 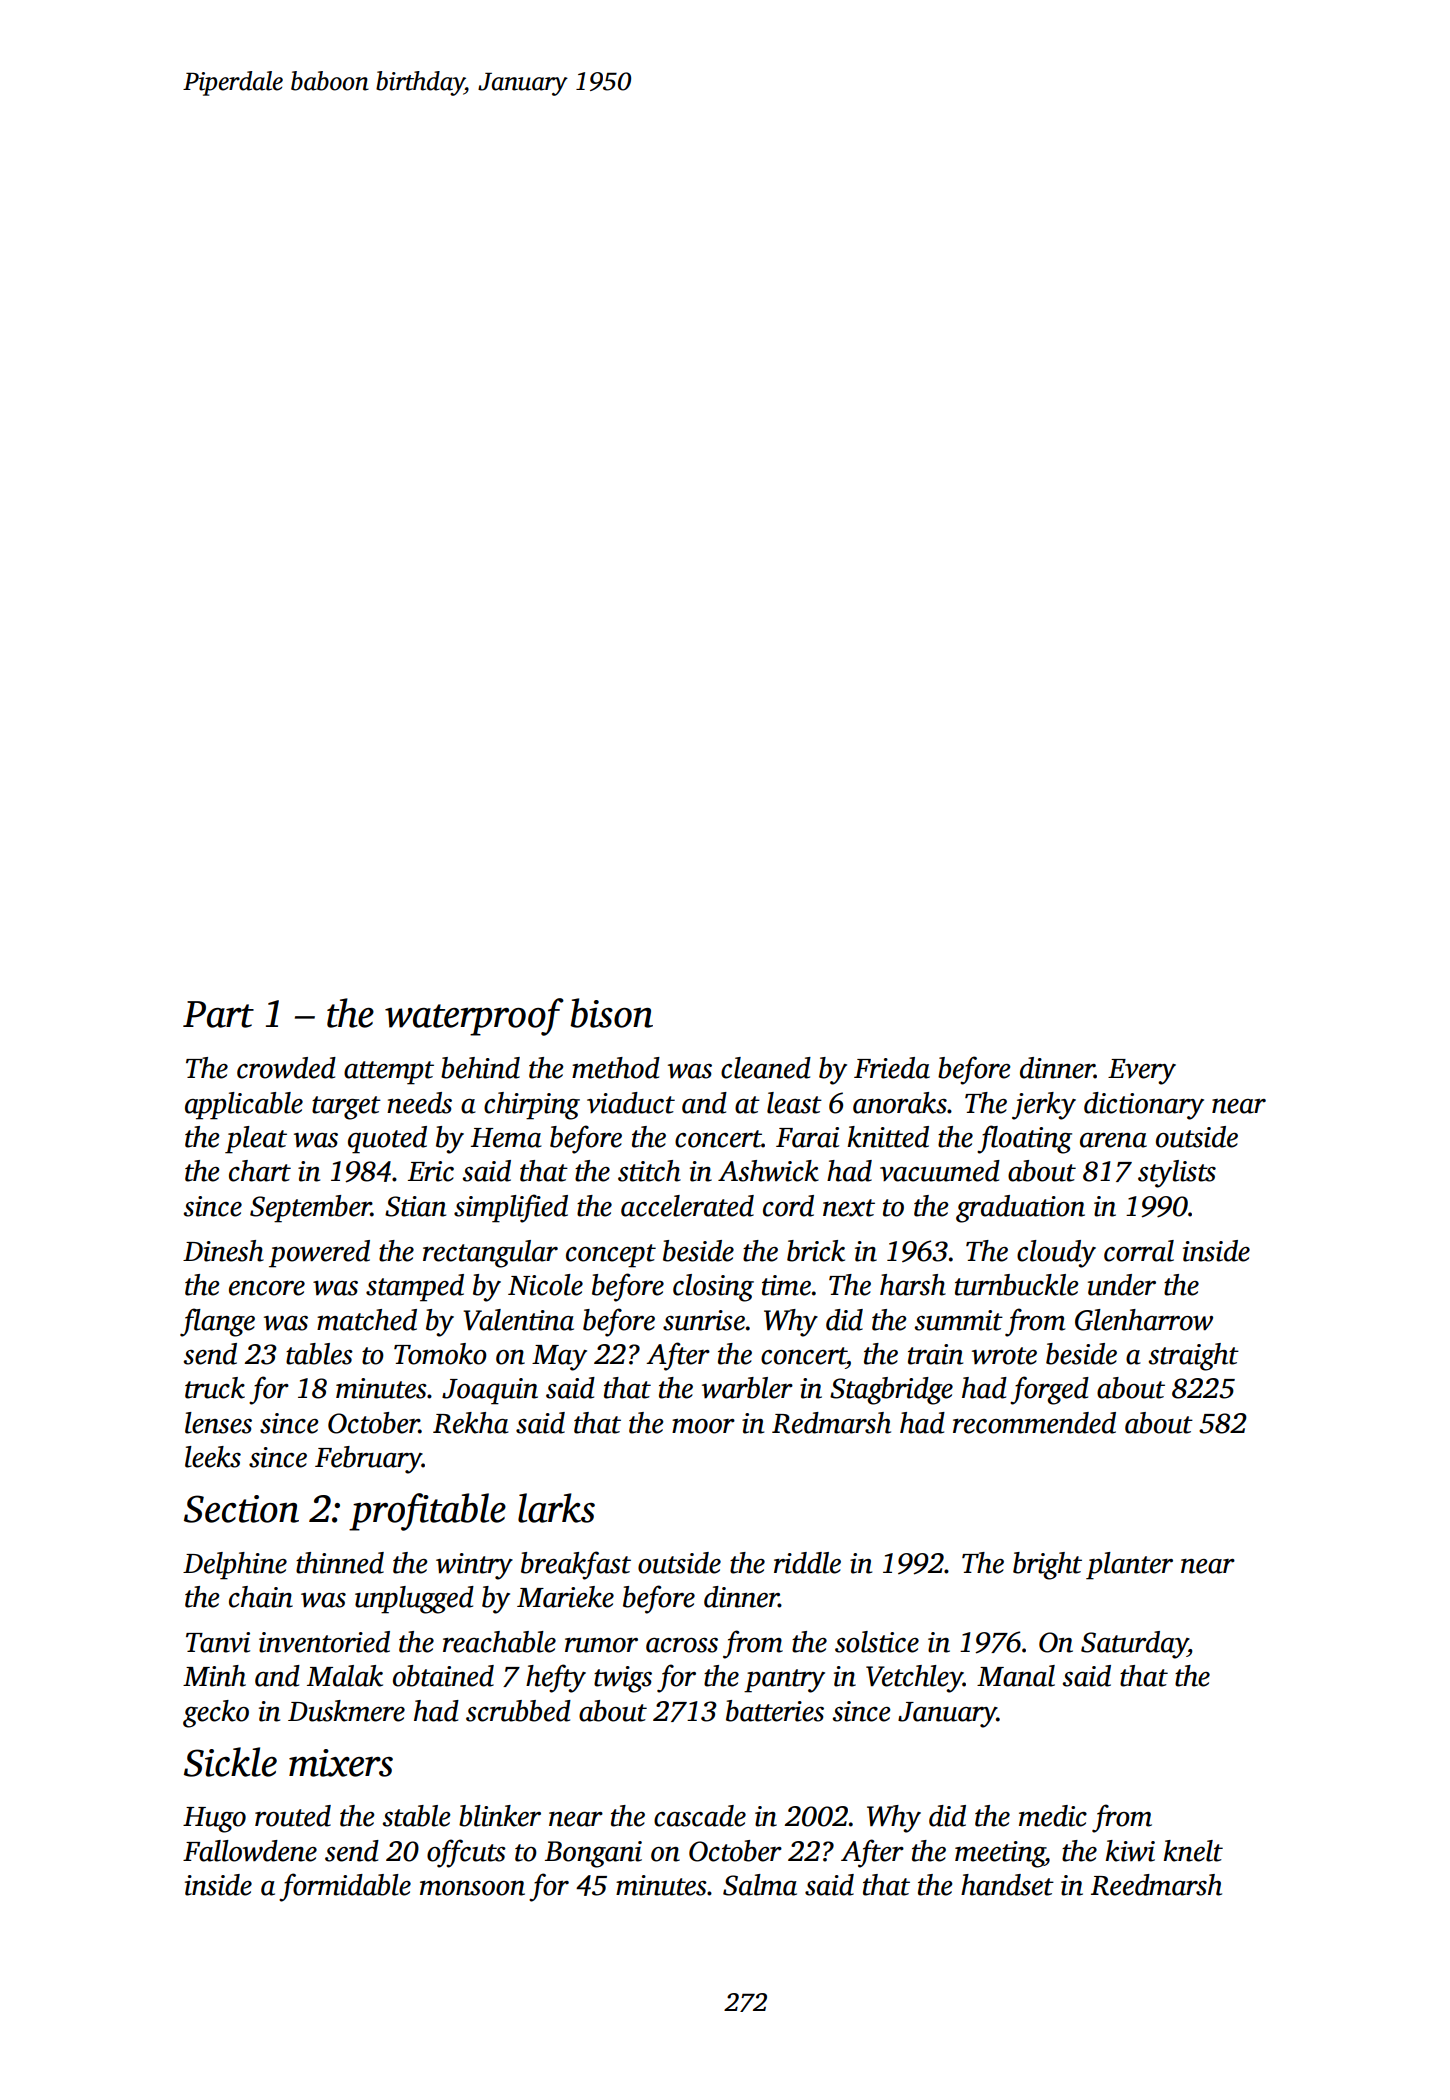 I want to click on Hugo, so click(x=214, y=1820).
